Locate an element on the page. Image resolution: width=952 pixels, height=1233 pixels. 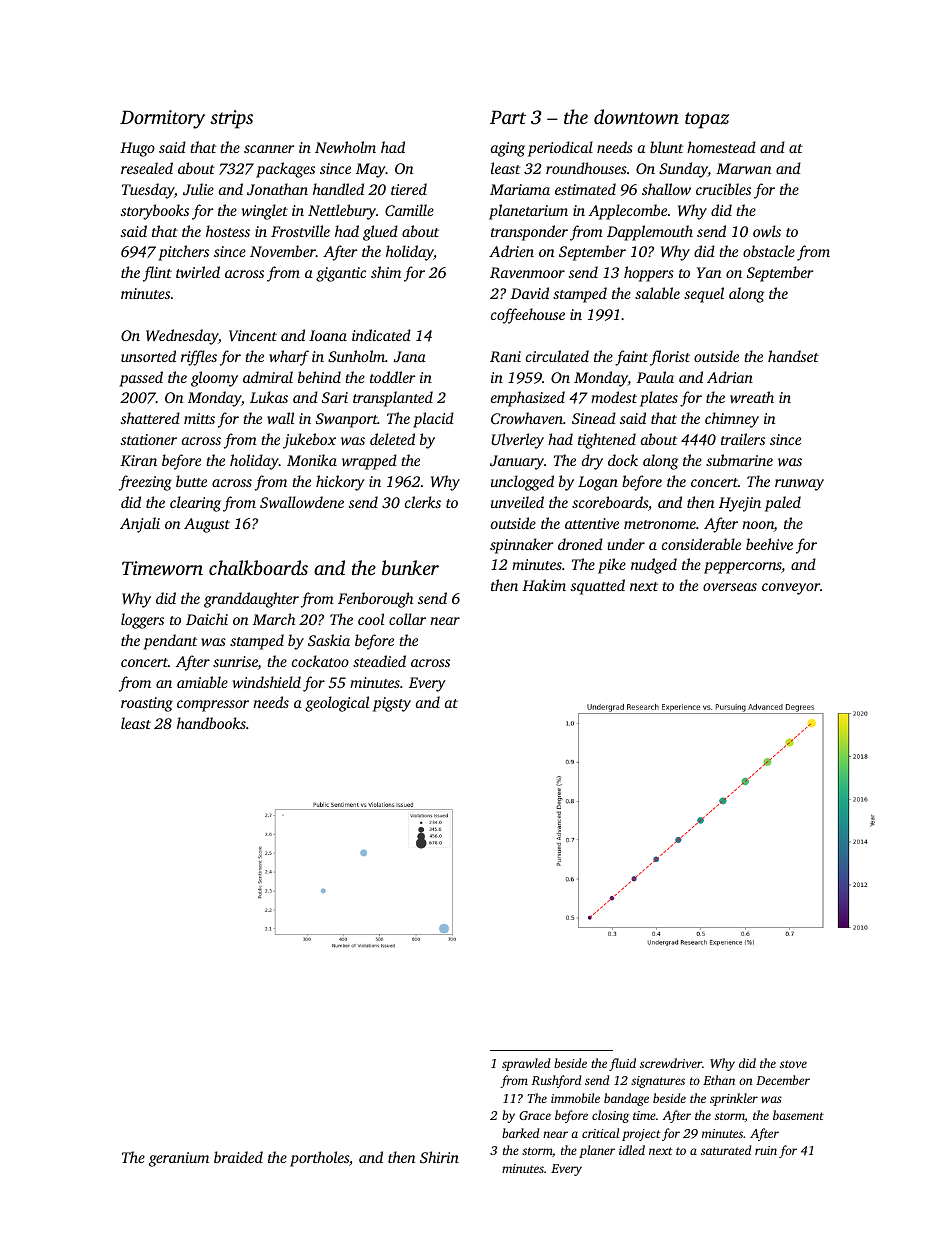
braided is located at coordinates (238, 1157).
